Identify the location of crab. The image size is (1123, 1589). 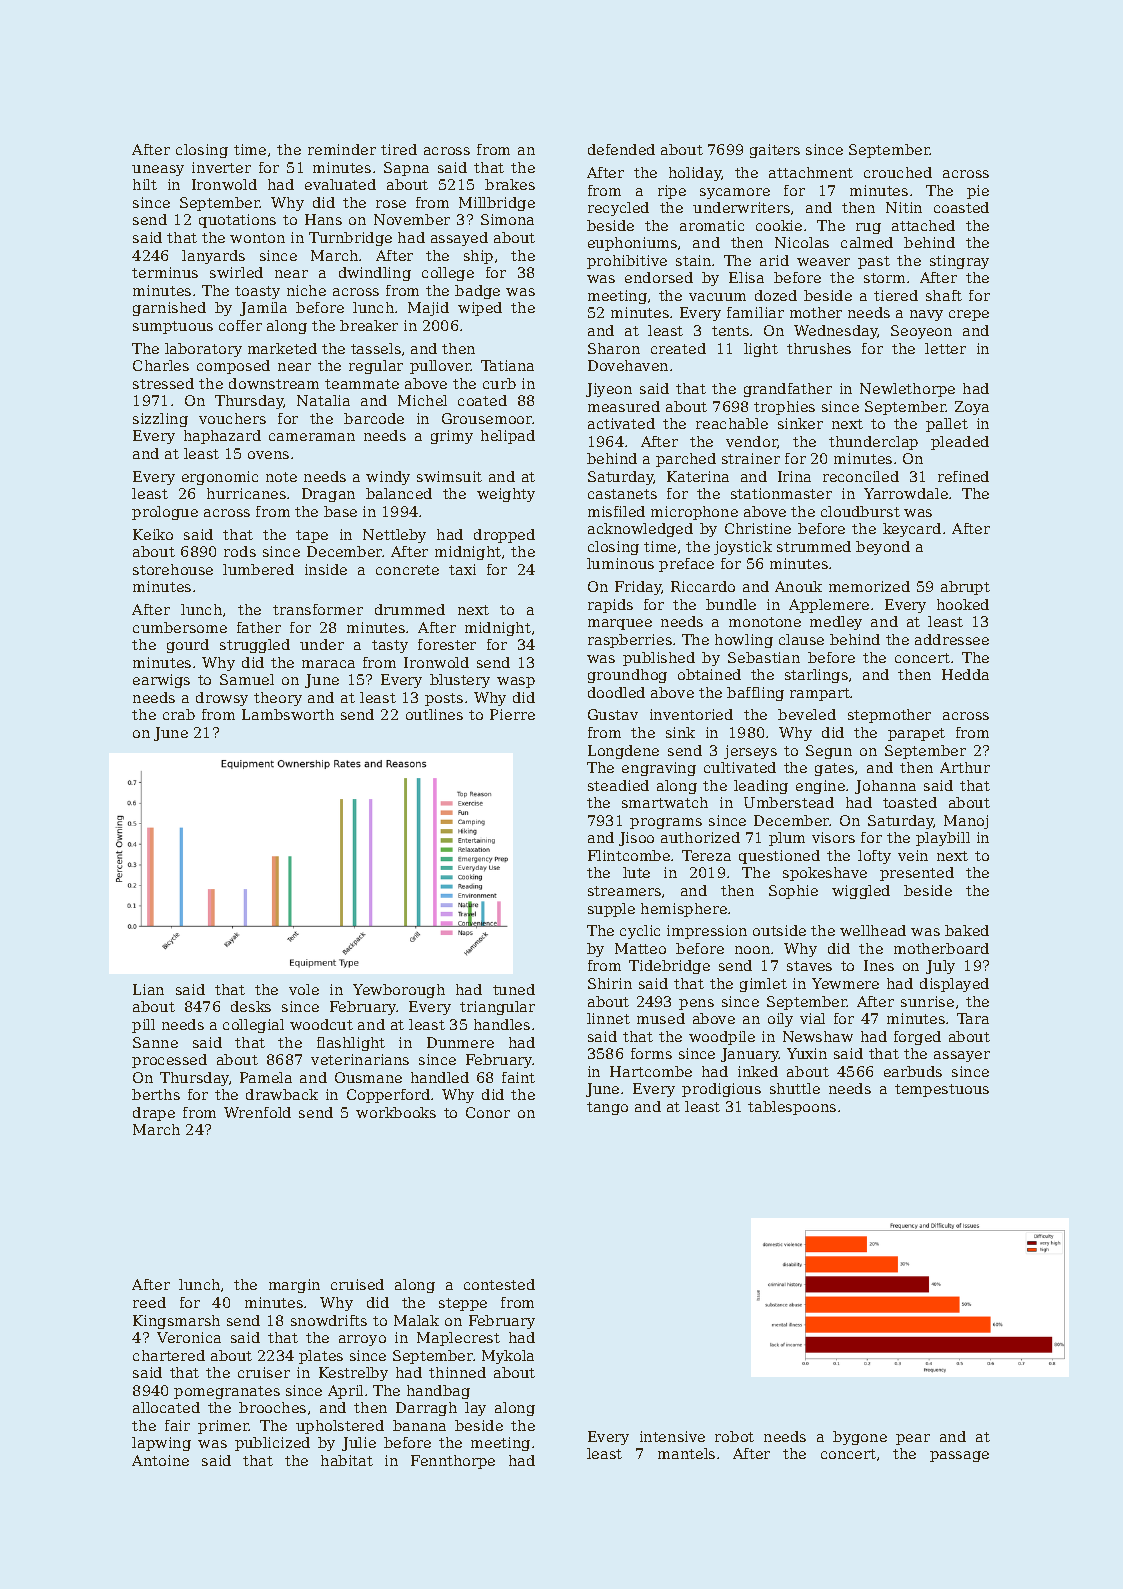
(179, 714).
